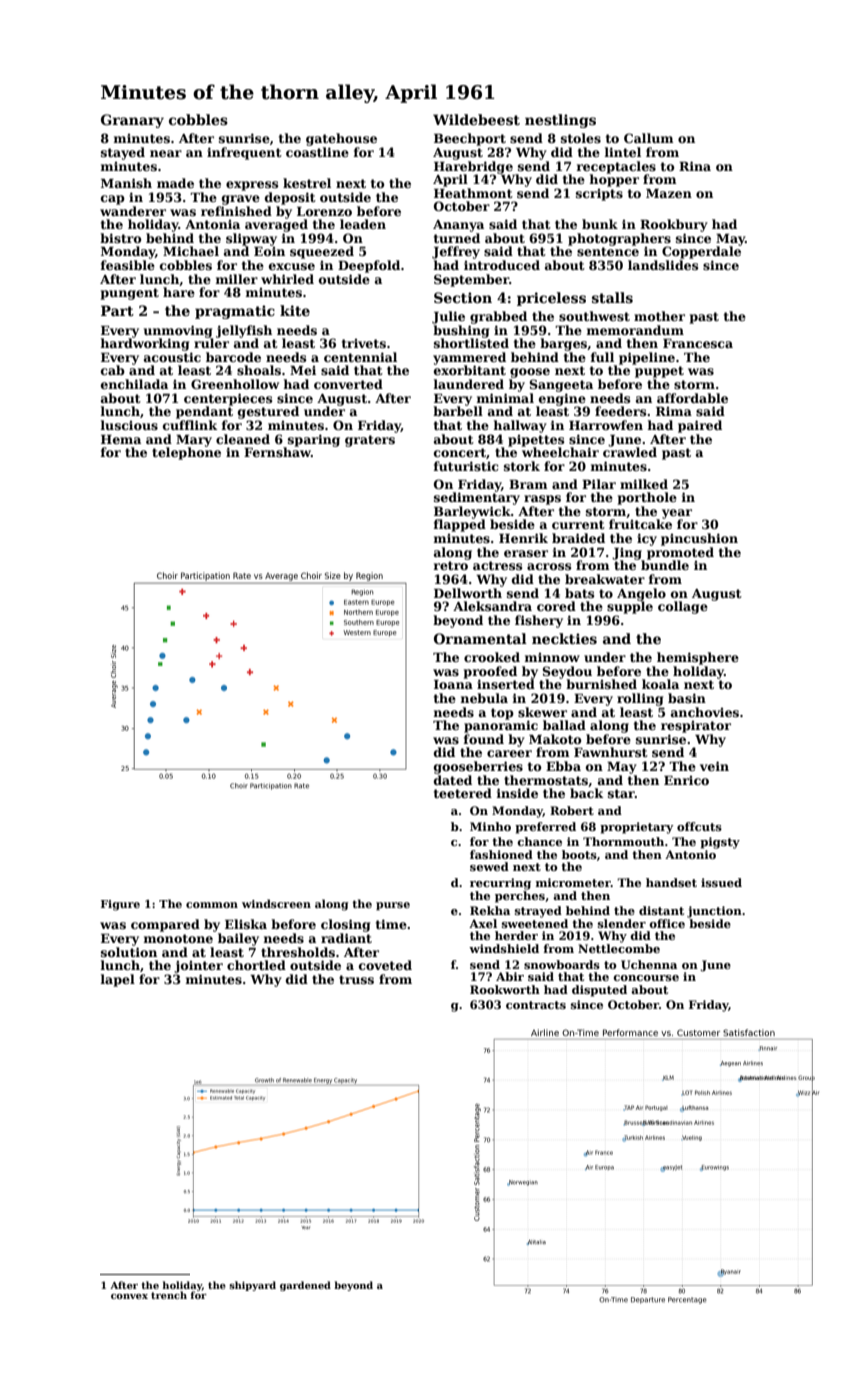 This page has width=849, height=1400. I want to click on trench, so click(169, 1295).
